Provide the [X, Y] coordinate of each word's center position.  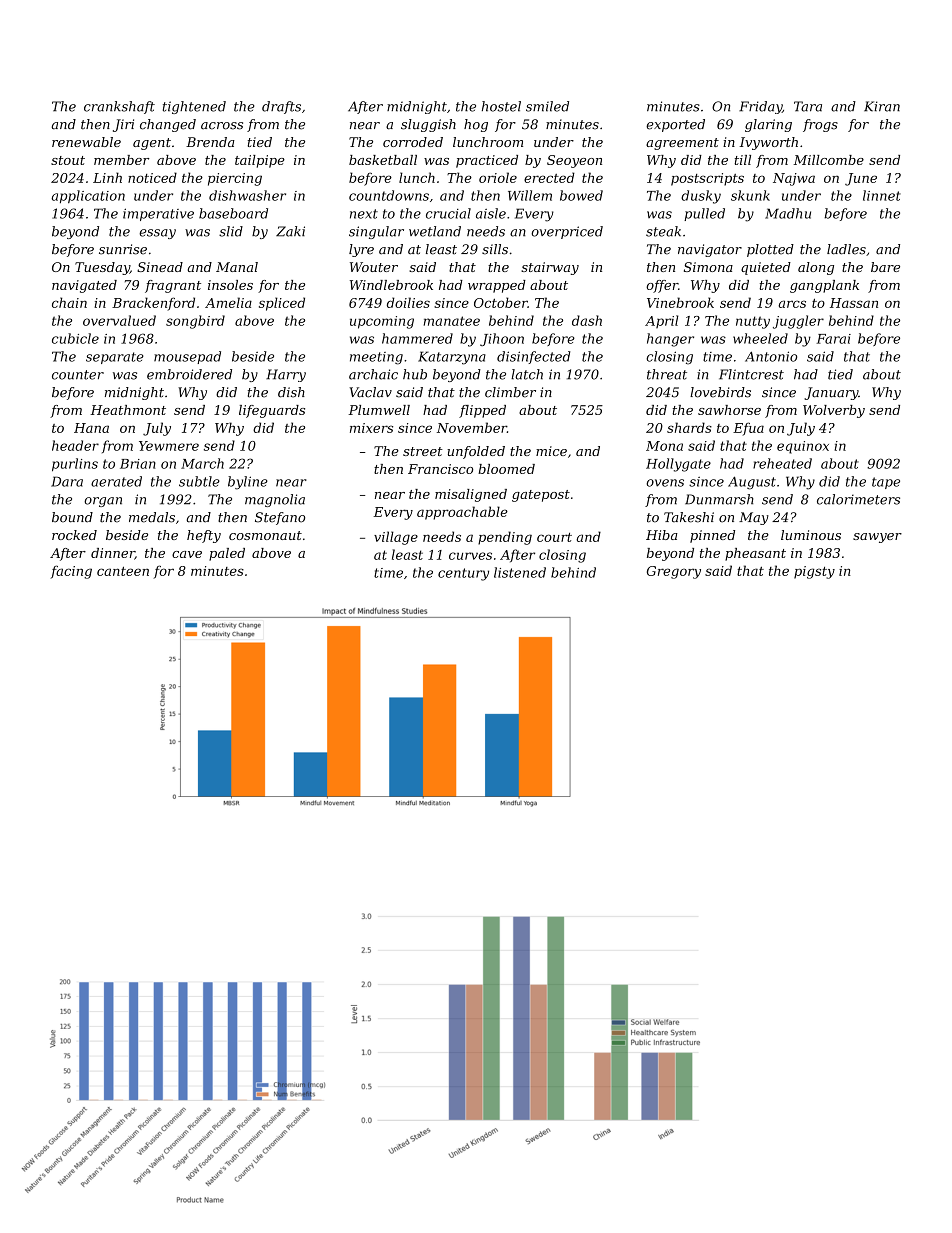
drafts [281, 107]
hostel [501, 106]
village [396, 538]
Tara [808, 106]
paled [227, 554]
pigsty [814, 572]
